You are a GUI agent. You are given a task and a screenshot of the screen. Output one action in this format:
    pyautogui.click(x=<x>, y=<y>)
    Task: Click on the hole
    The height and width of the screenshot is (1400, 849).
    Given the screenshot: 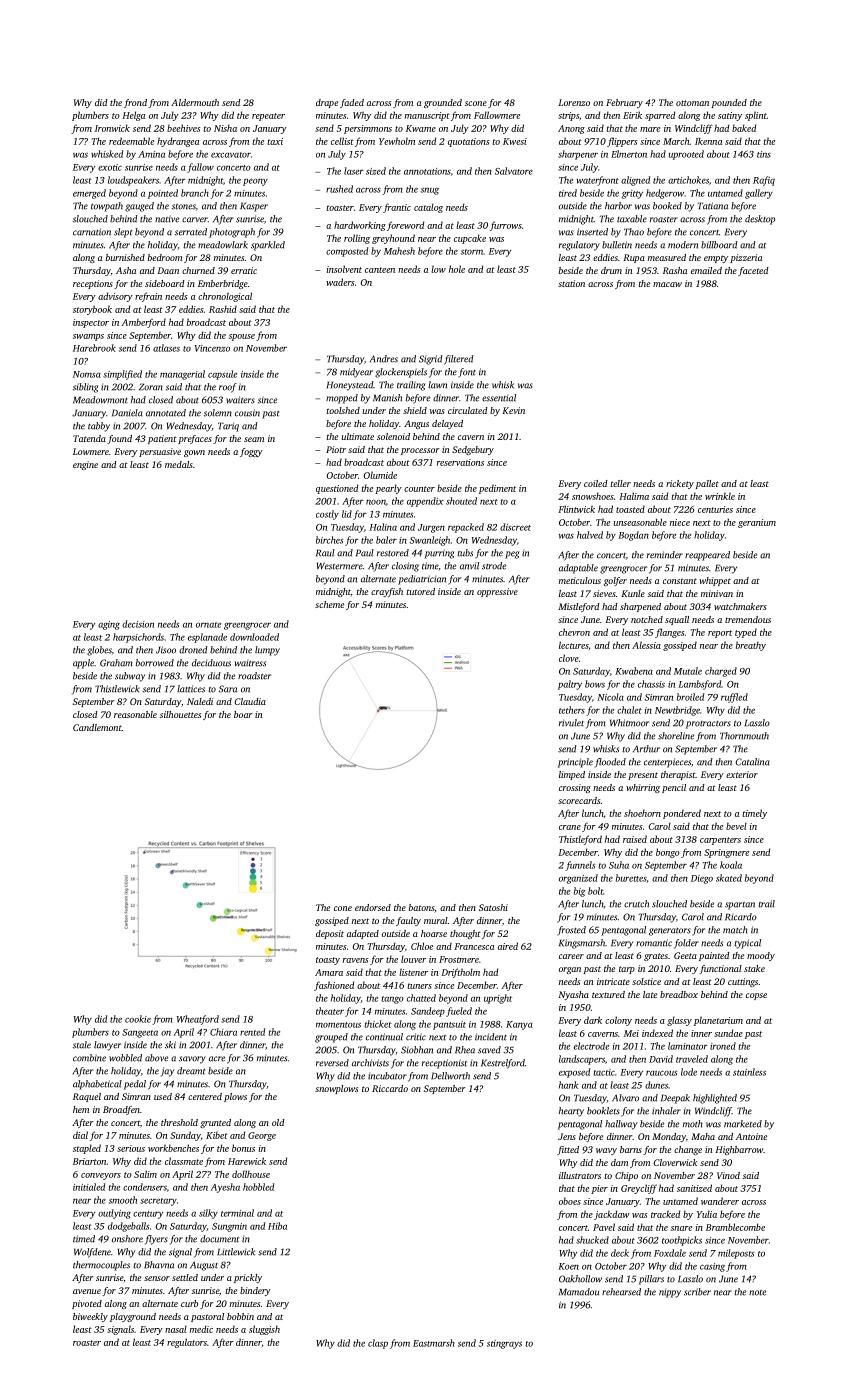 What is the action you would take?
    pyautogui.click(x=457, y=269)
